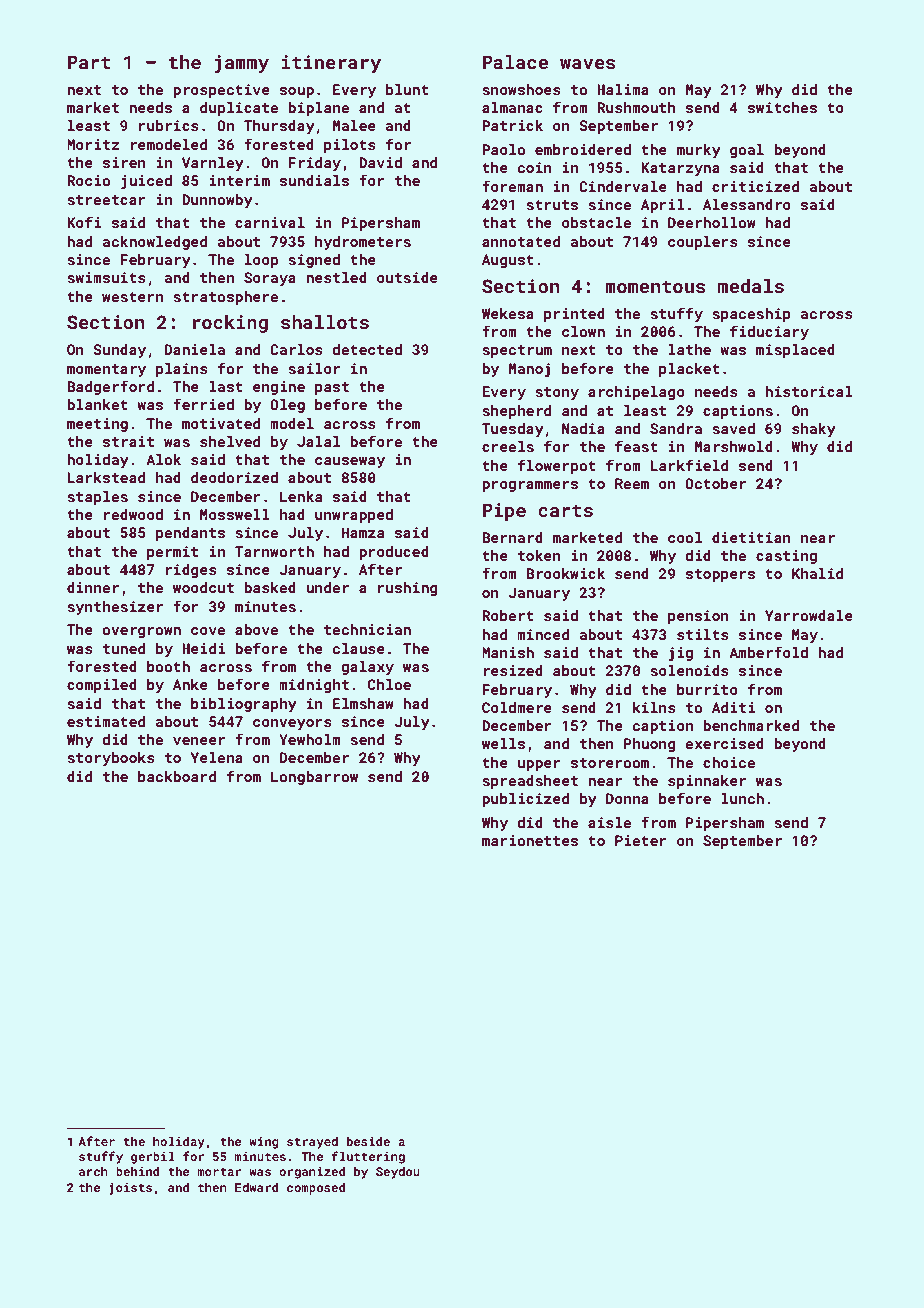  What do you see at coordinates (407, 277) in the screenshot?
I see `outside` at bounding box center [407, 277].
